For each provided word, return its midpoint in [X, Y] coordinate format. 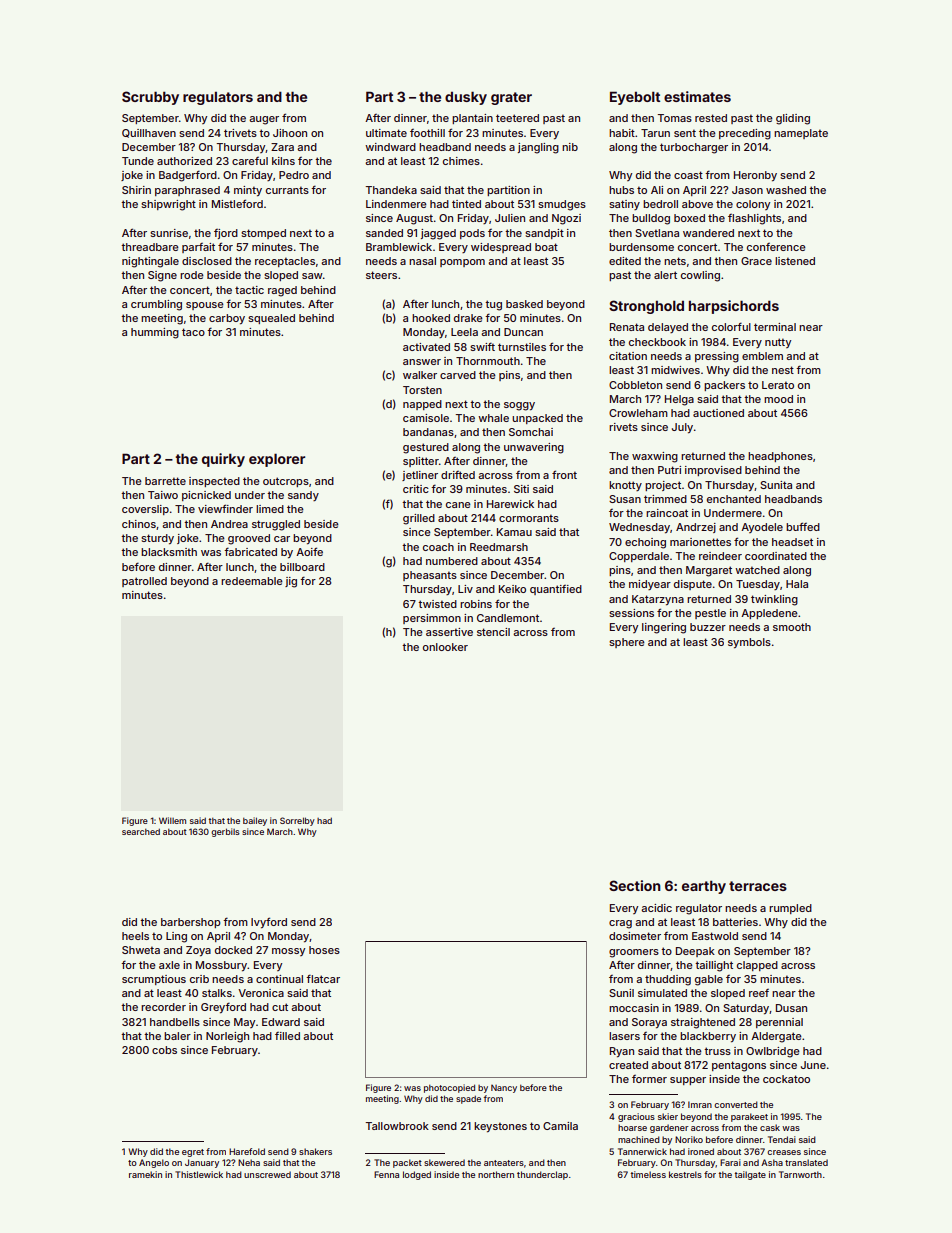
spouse [205, 306]
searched [141, 831]
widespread [501, 248]
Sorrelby [297, 821]
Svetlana [657, 233]
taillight [714, 966]
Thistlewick [199, 1174]
